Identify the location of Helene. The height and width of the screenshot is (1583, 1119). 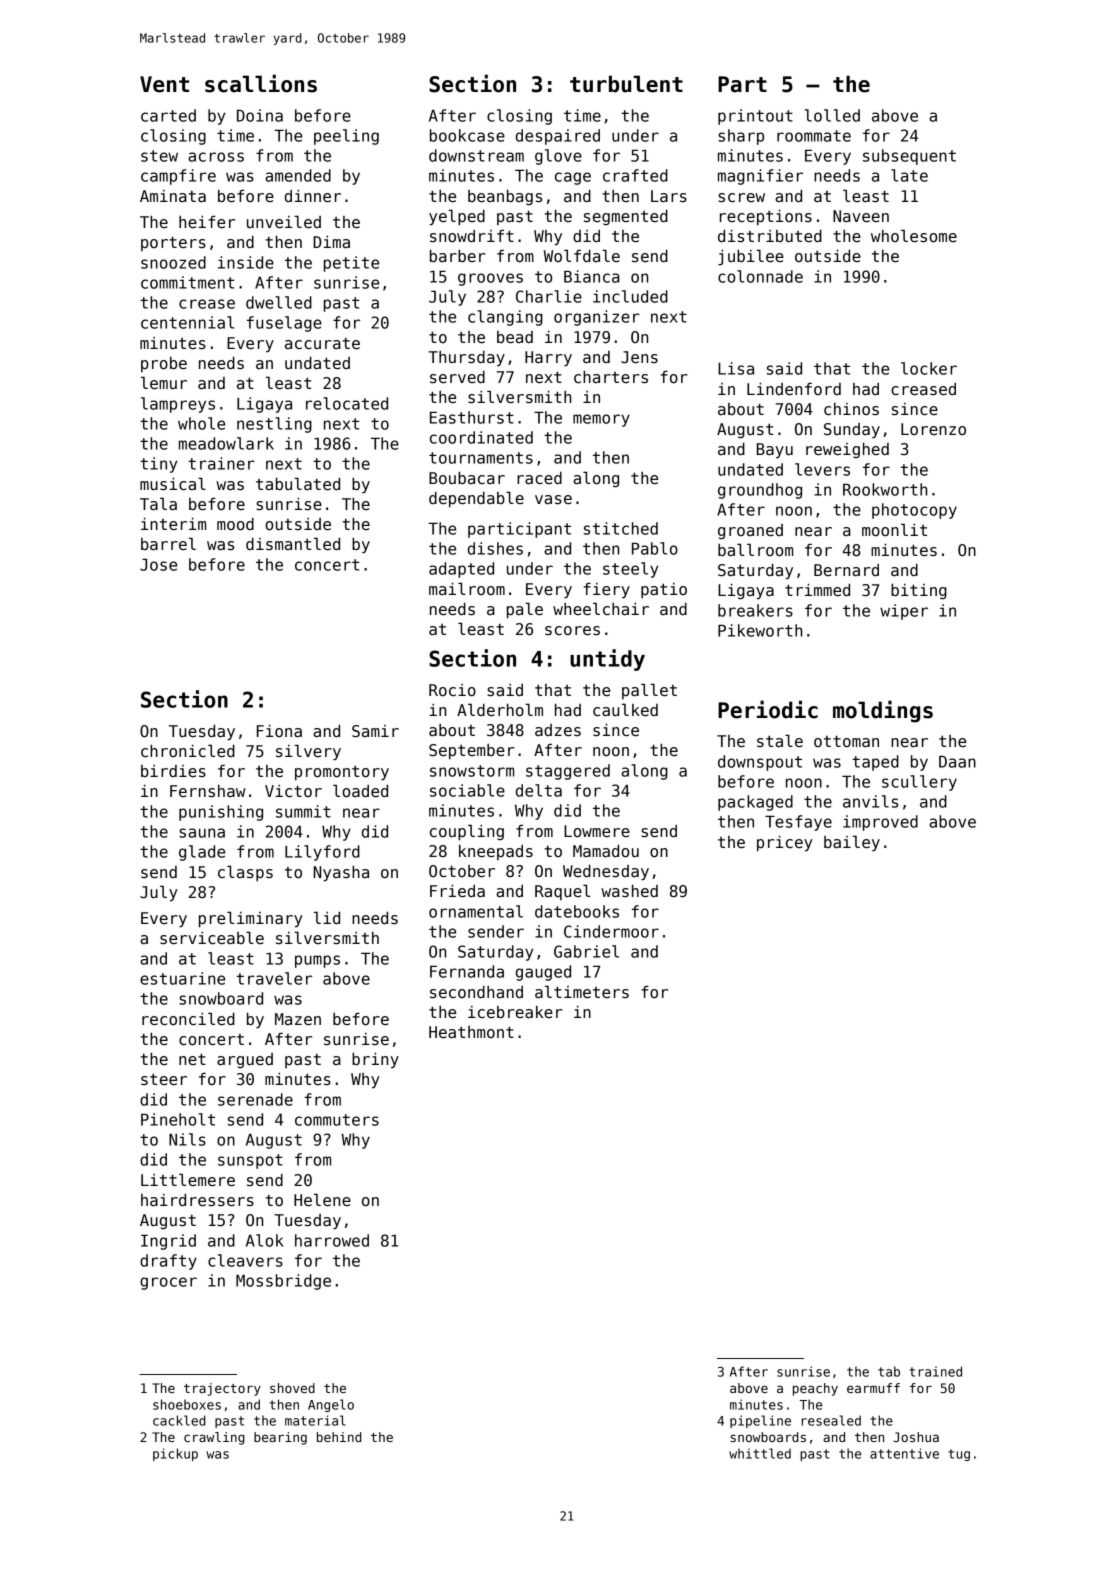
(322, 1200).
